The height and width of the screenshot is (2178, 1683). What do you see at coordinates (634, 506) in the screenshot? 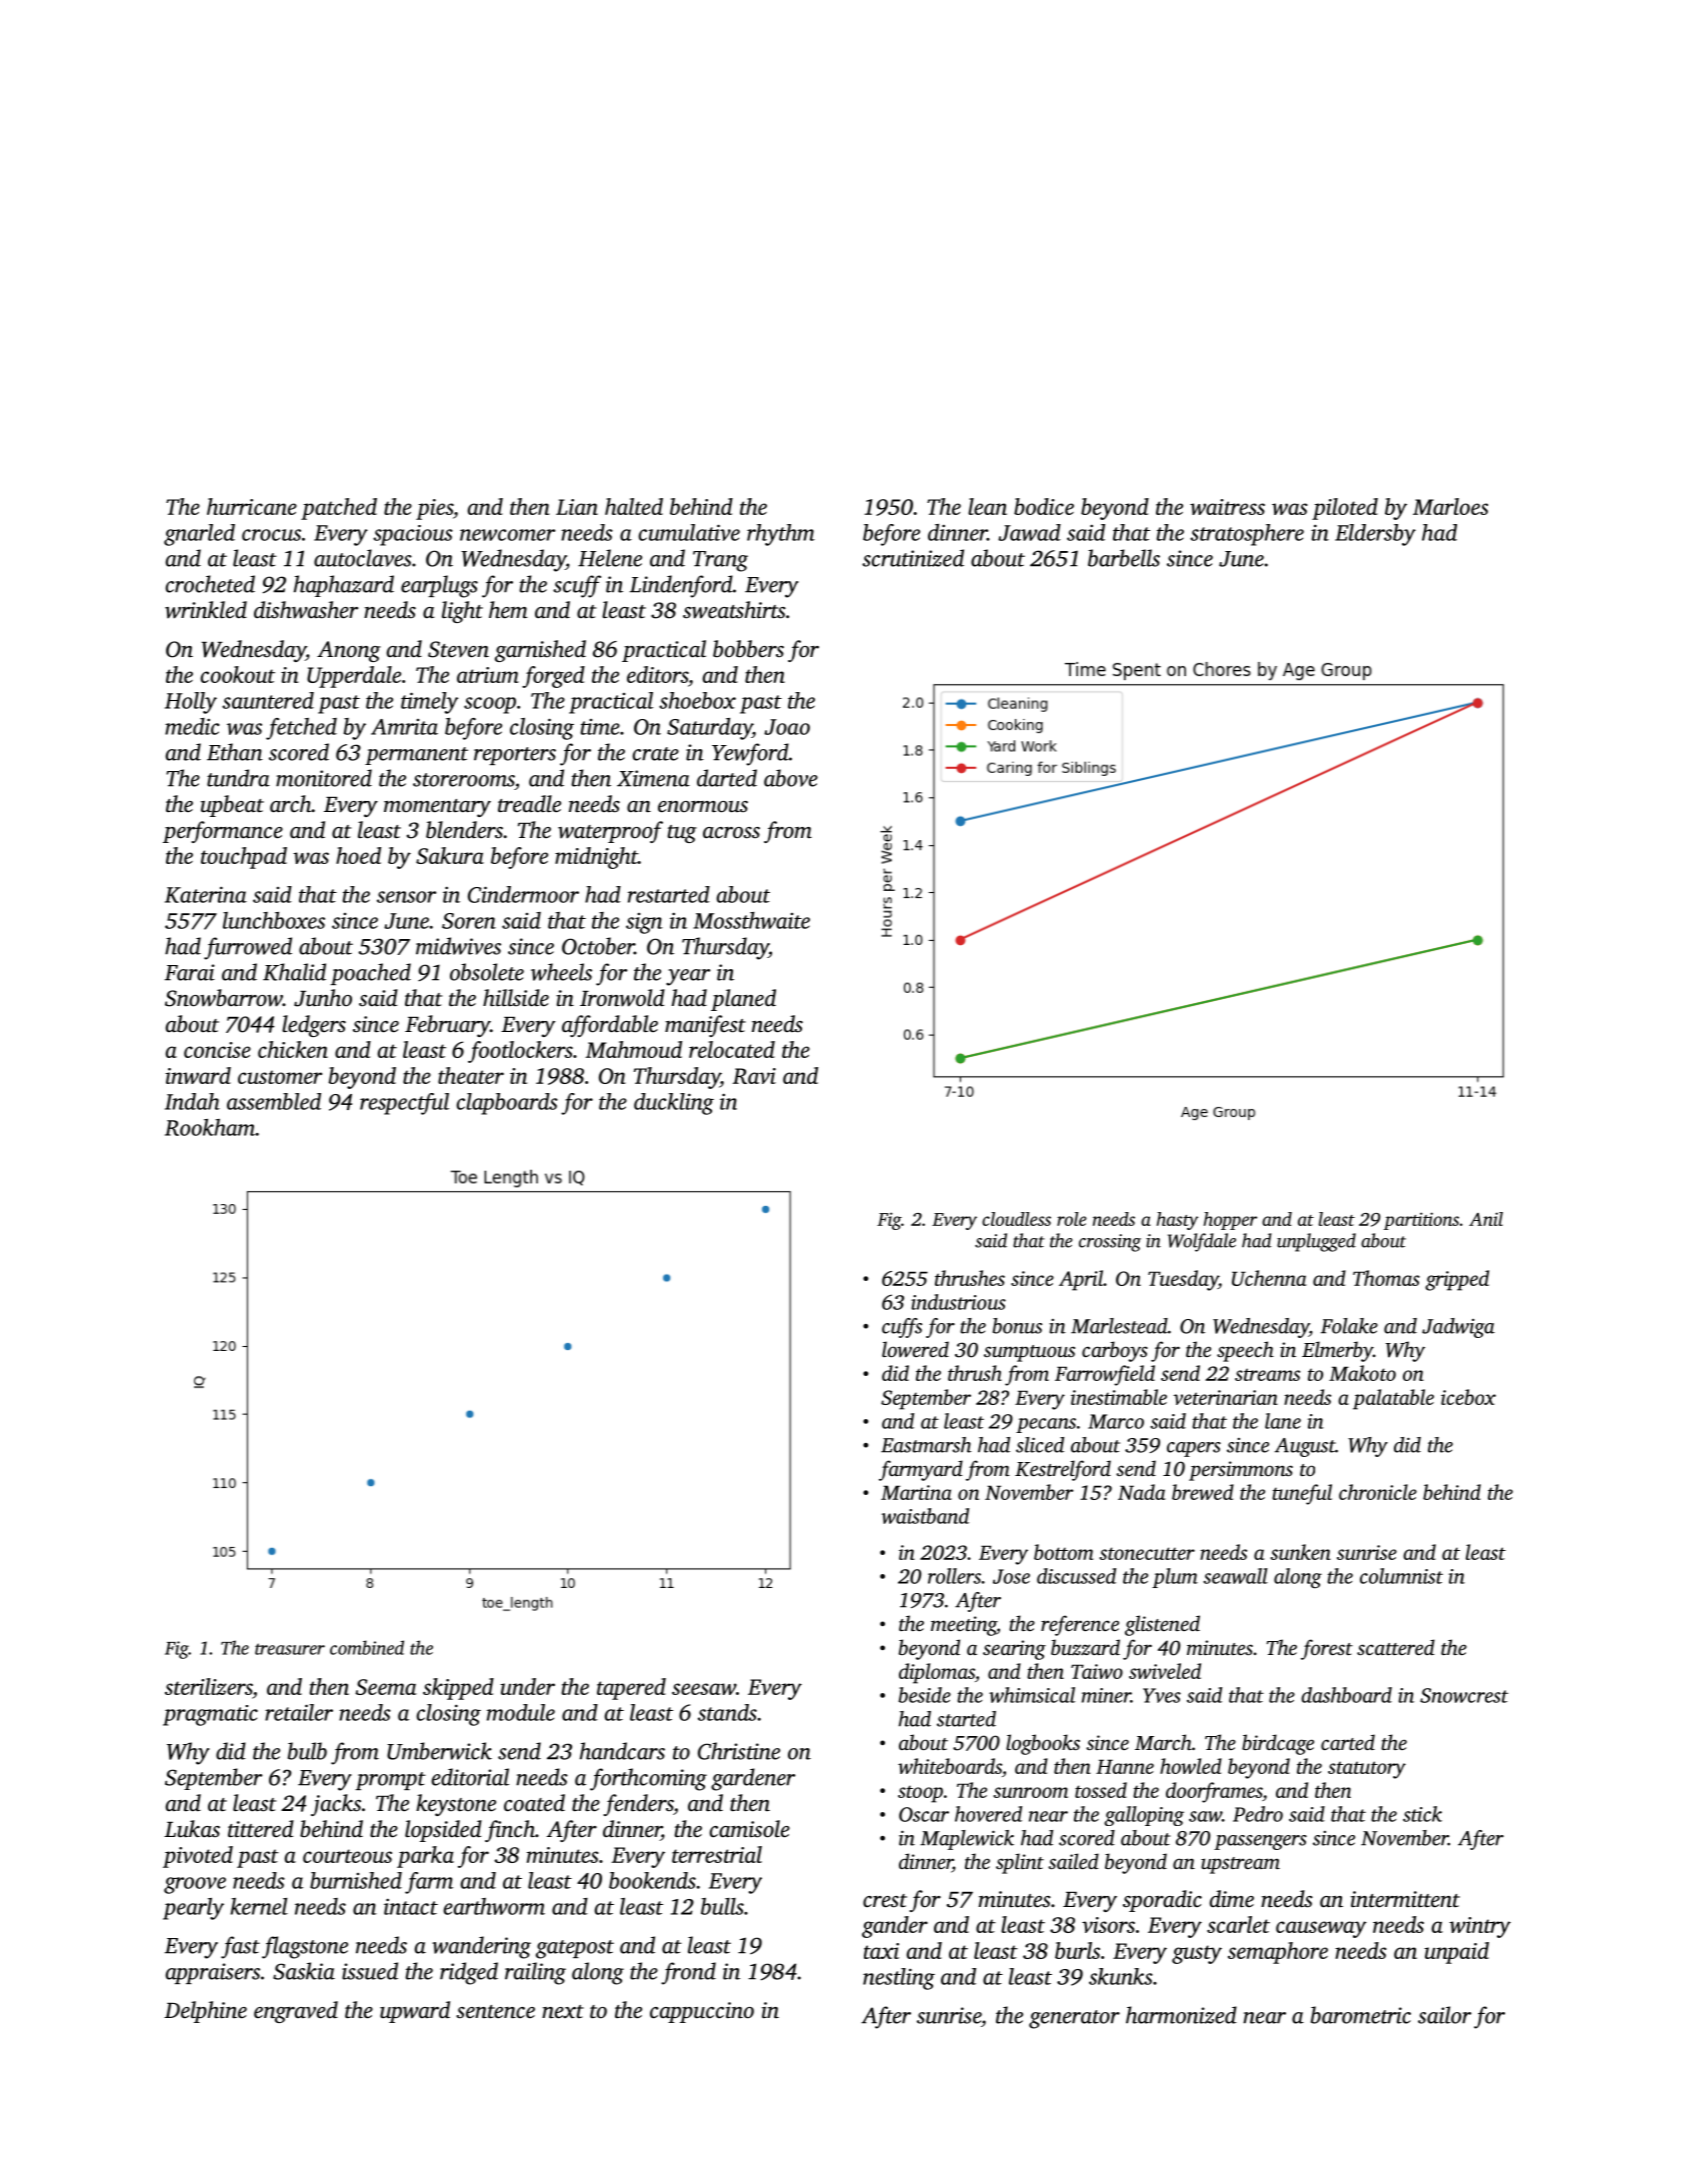
I see `halted` at bounding box center [634, 506].
